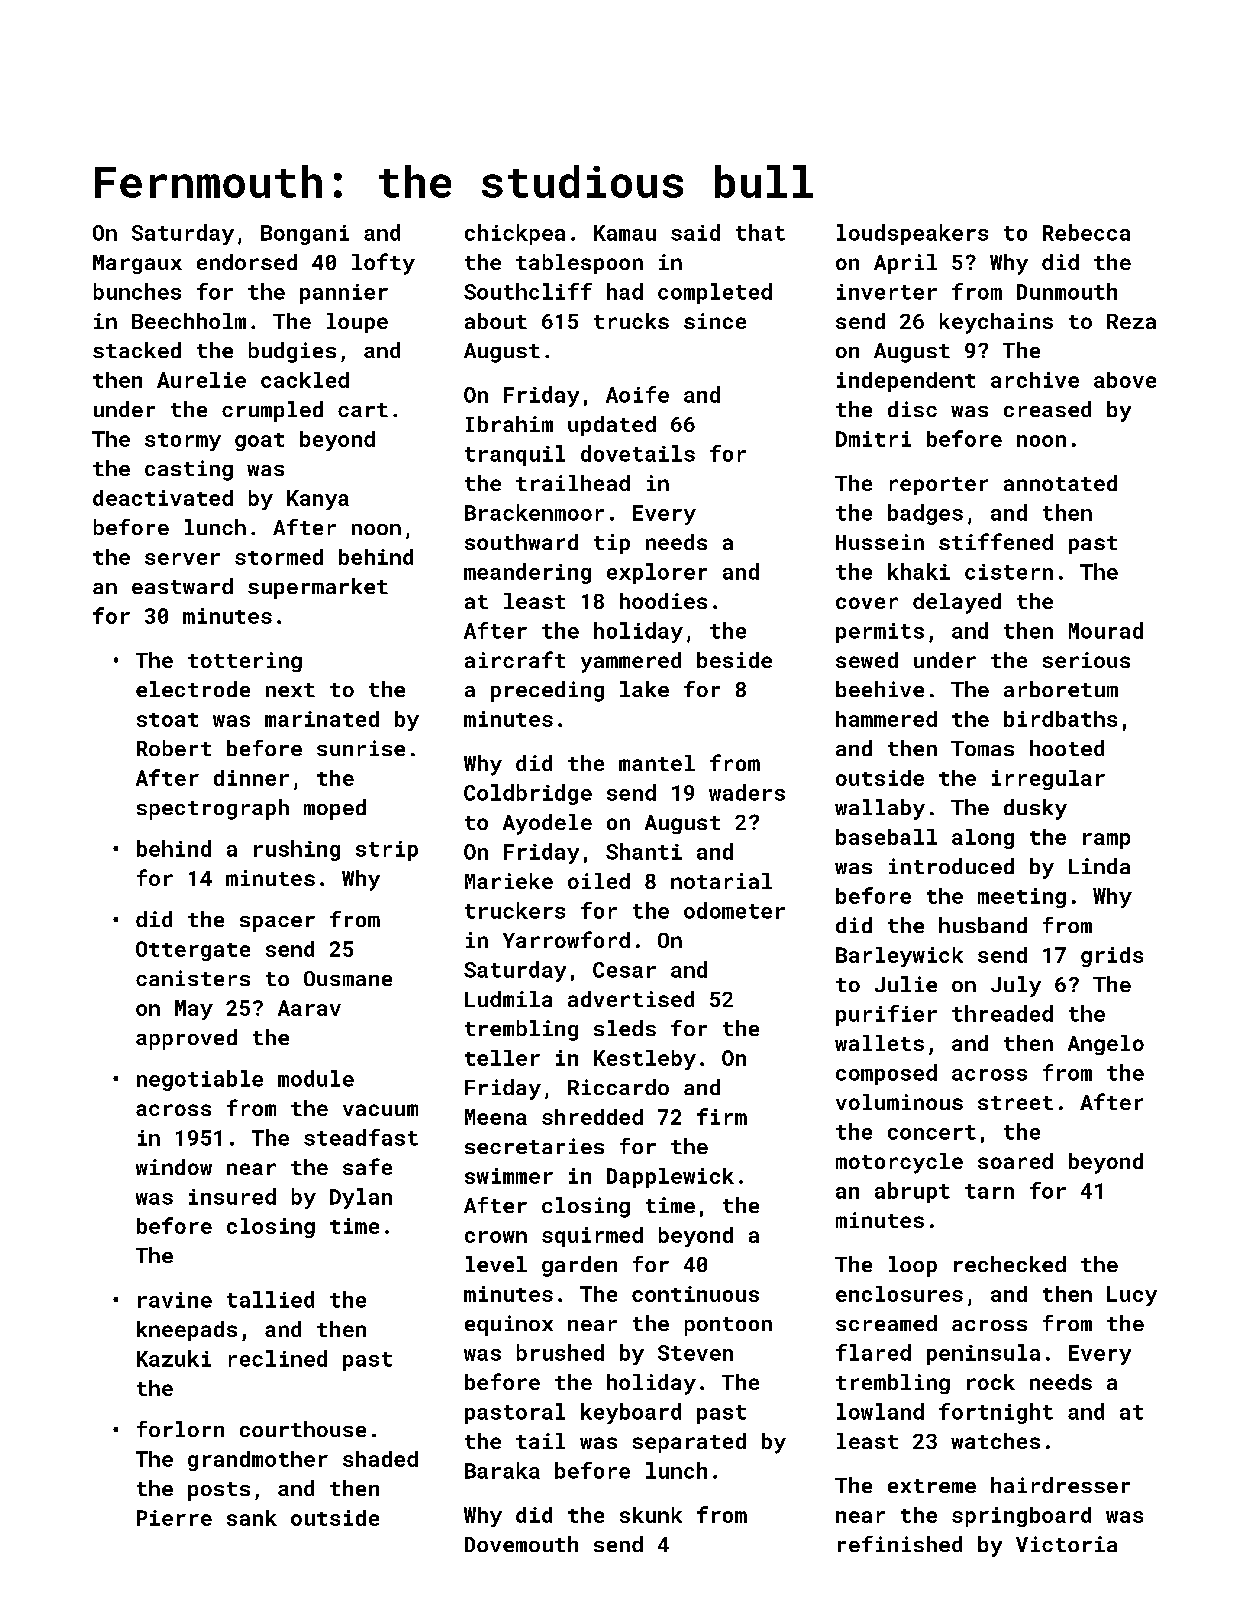  I want to click on voluminous, so click(899, 1102).
